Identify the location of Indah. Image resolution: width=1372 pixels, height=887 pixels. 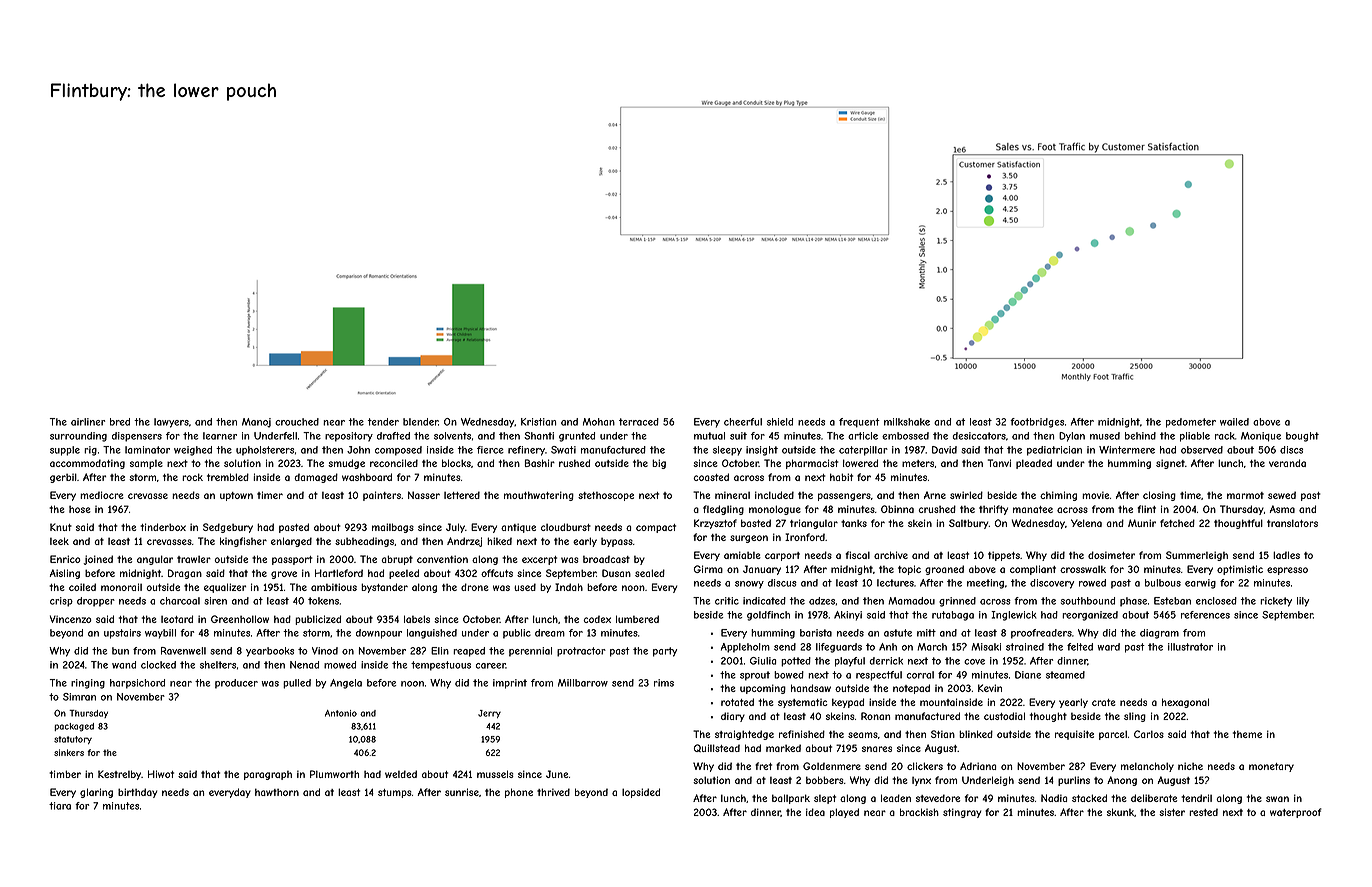
(569, 587).
